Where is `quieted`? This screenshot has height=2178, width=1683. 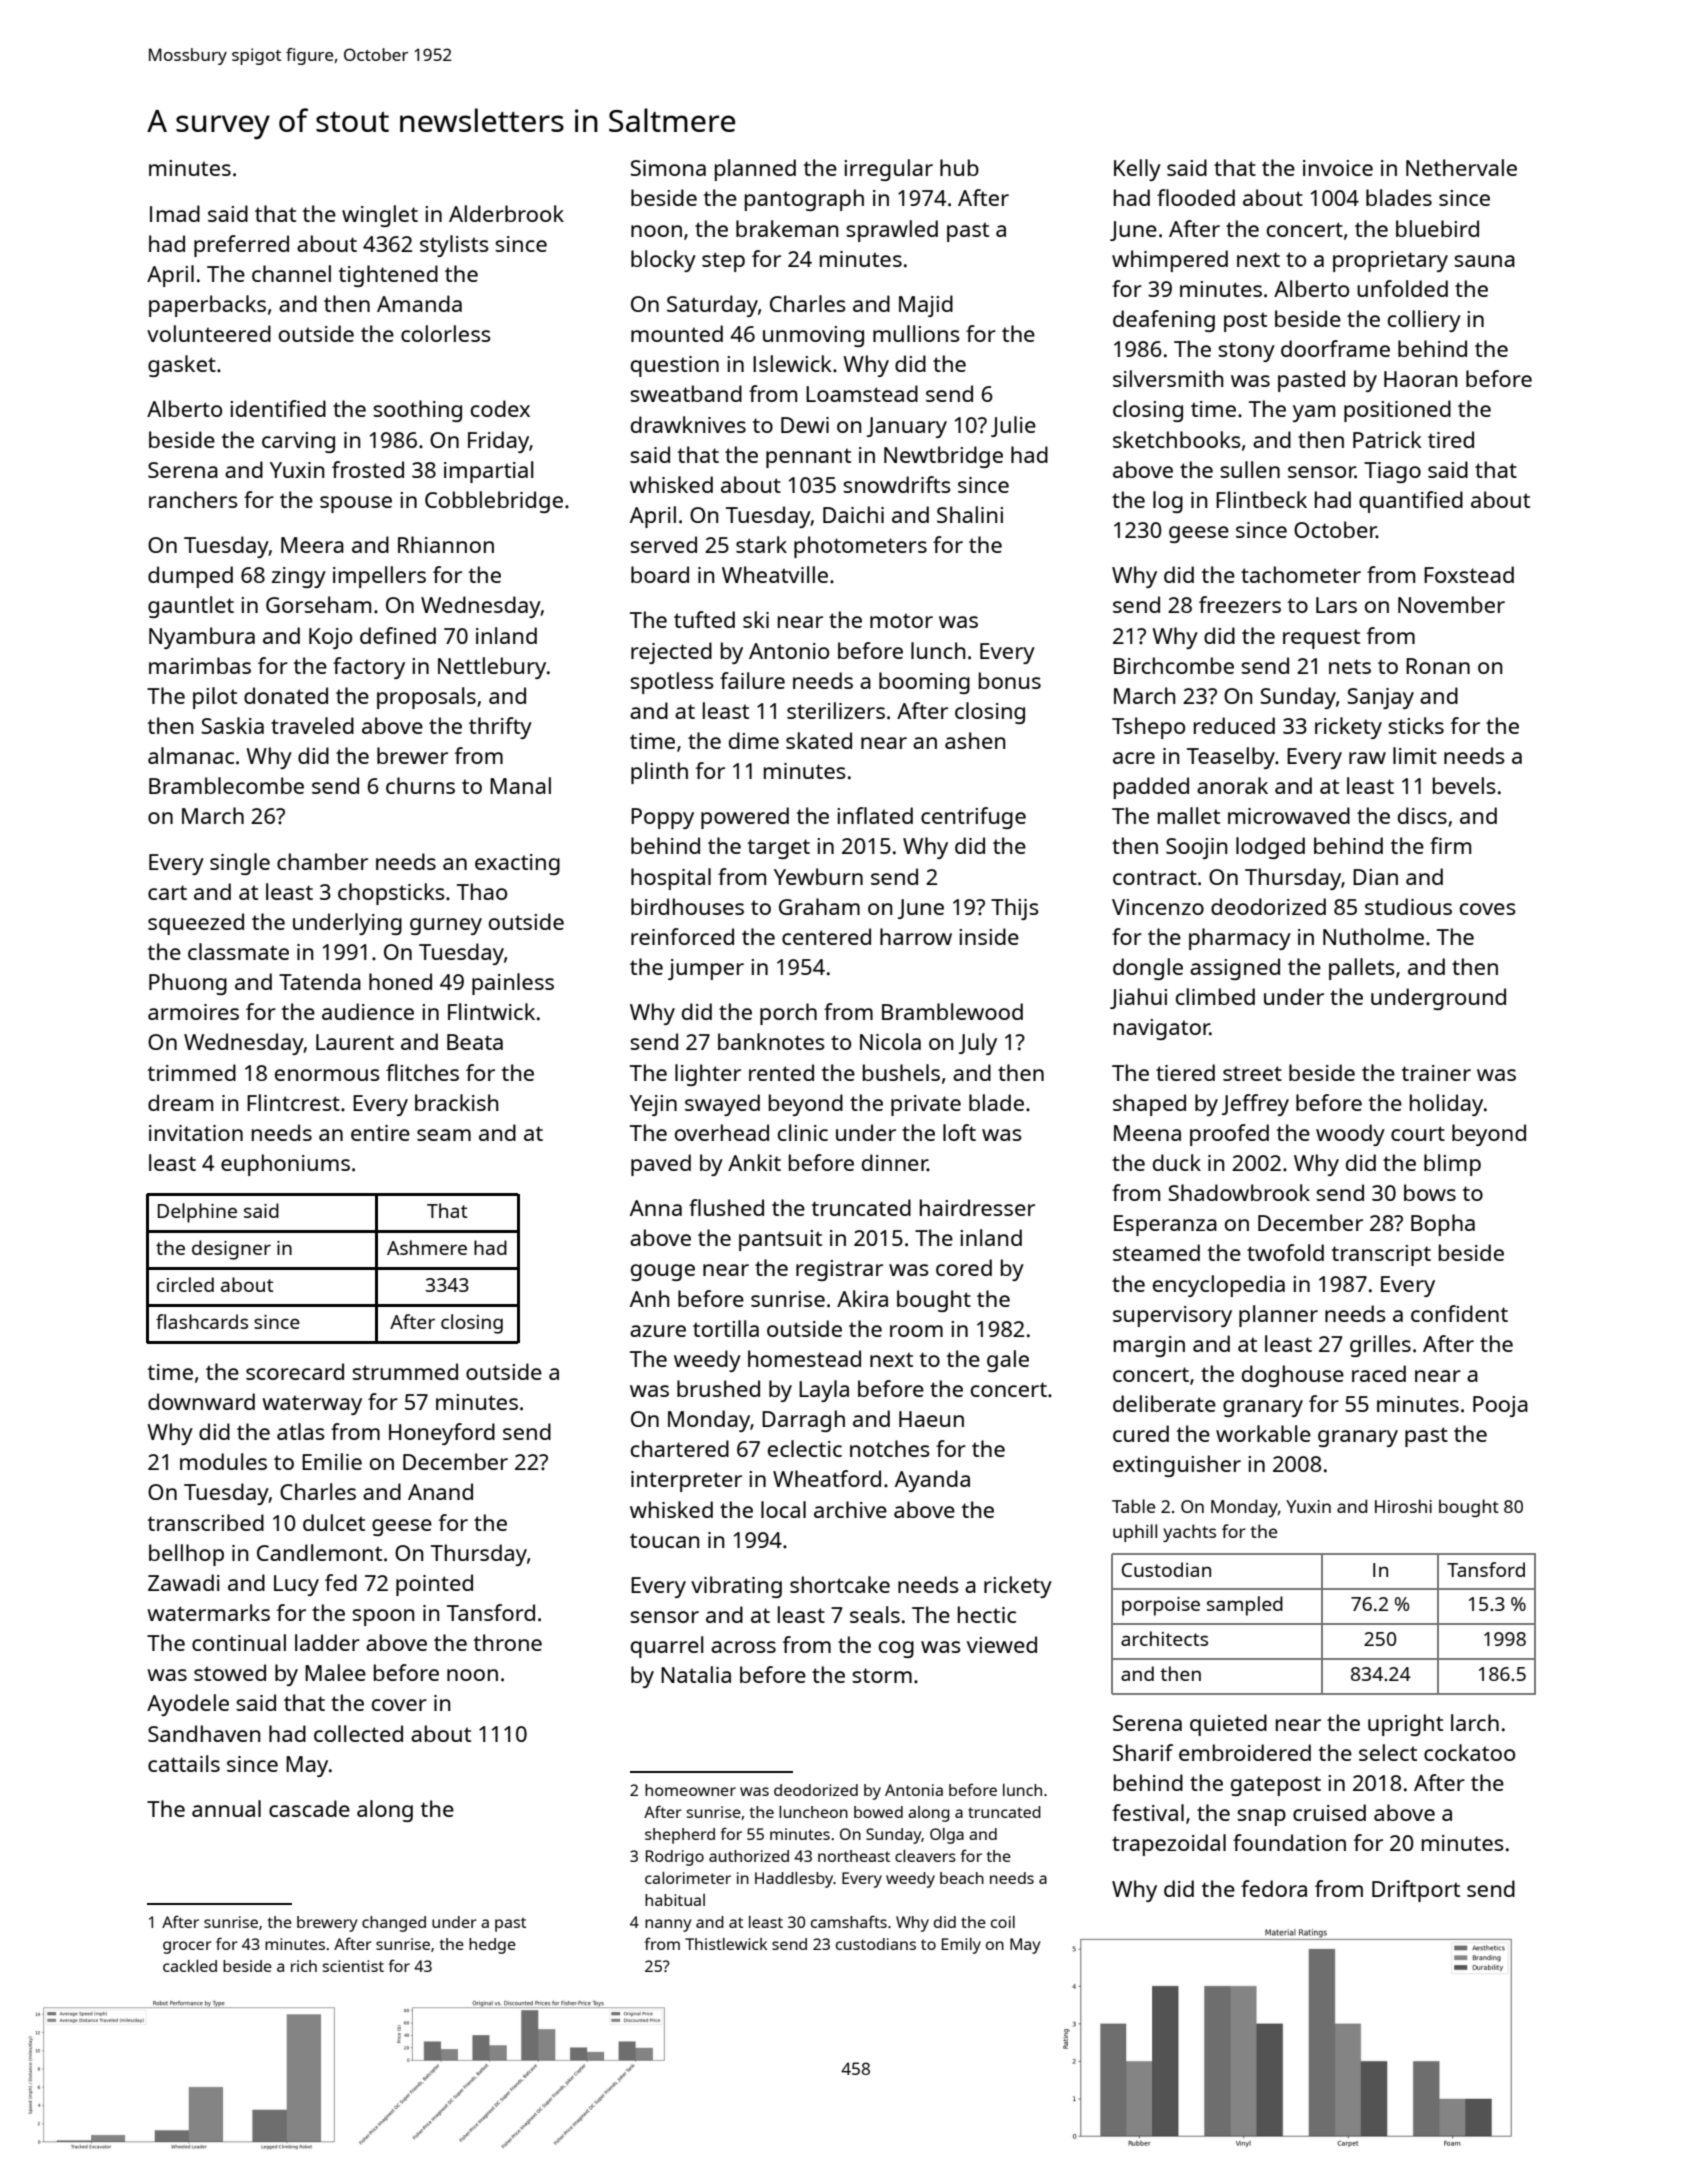 quieted is located at coordinates (1228, 1725).
